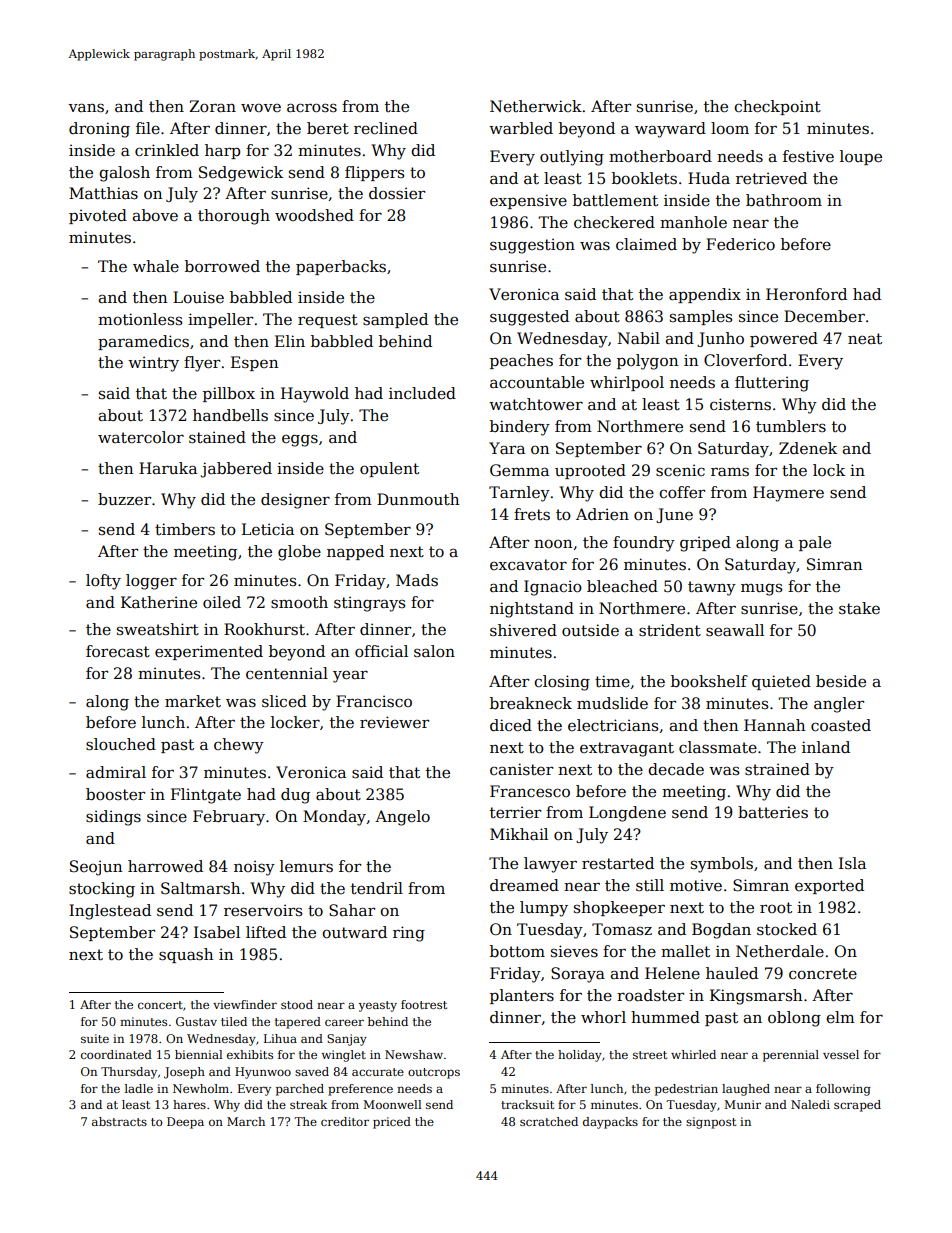 This document has width=952, height=1233. What do you see at coordinates (826, 747) in the document?
I see `inland` at bounding box center [826, 747].
